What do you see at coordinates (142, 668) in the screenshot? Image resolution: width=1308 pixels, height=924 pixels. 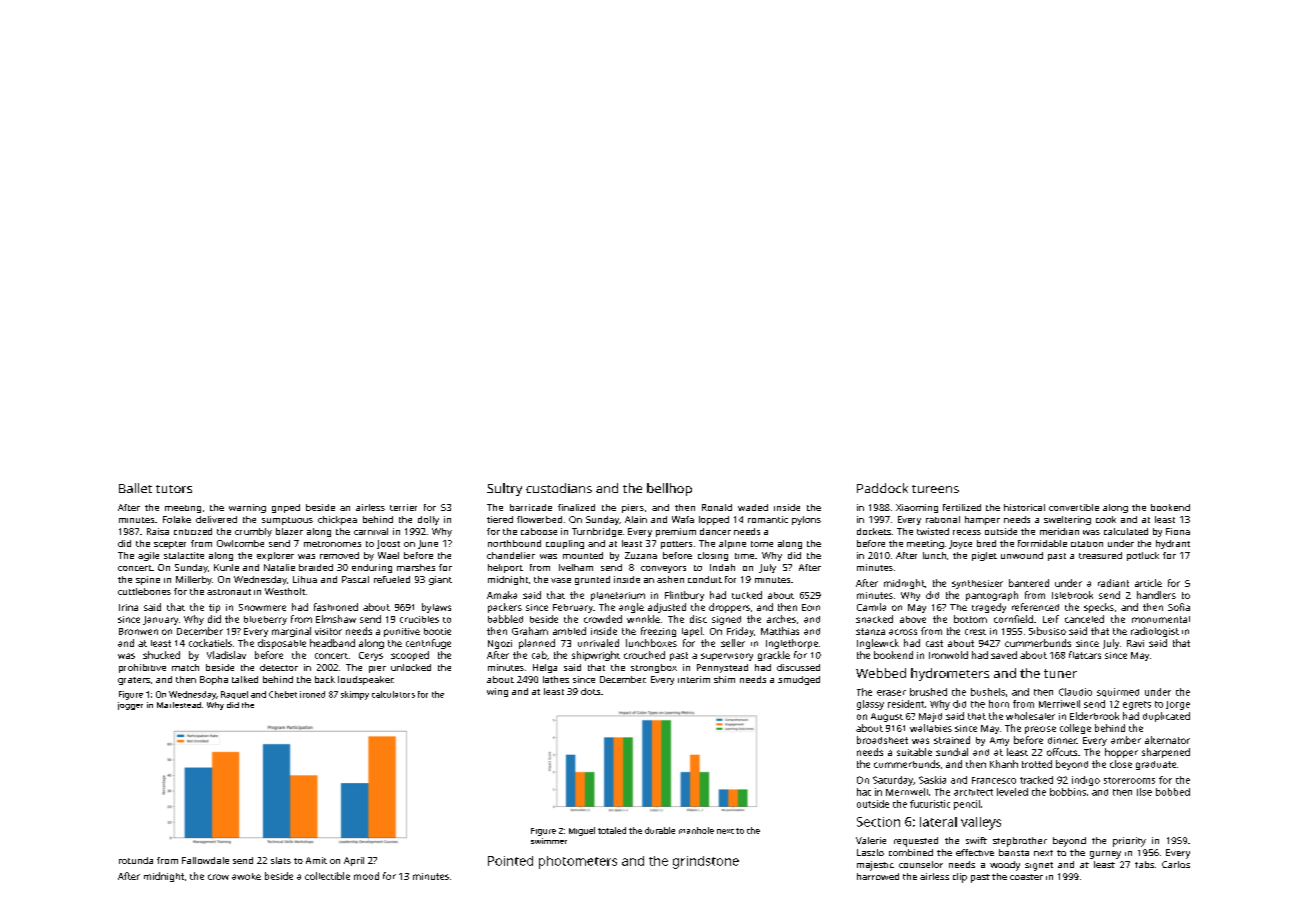 I see `prohibitive` at bounding box center [142, 668].
